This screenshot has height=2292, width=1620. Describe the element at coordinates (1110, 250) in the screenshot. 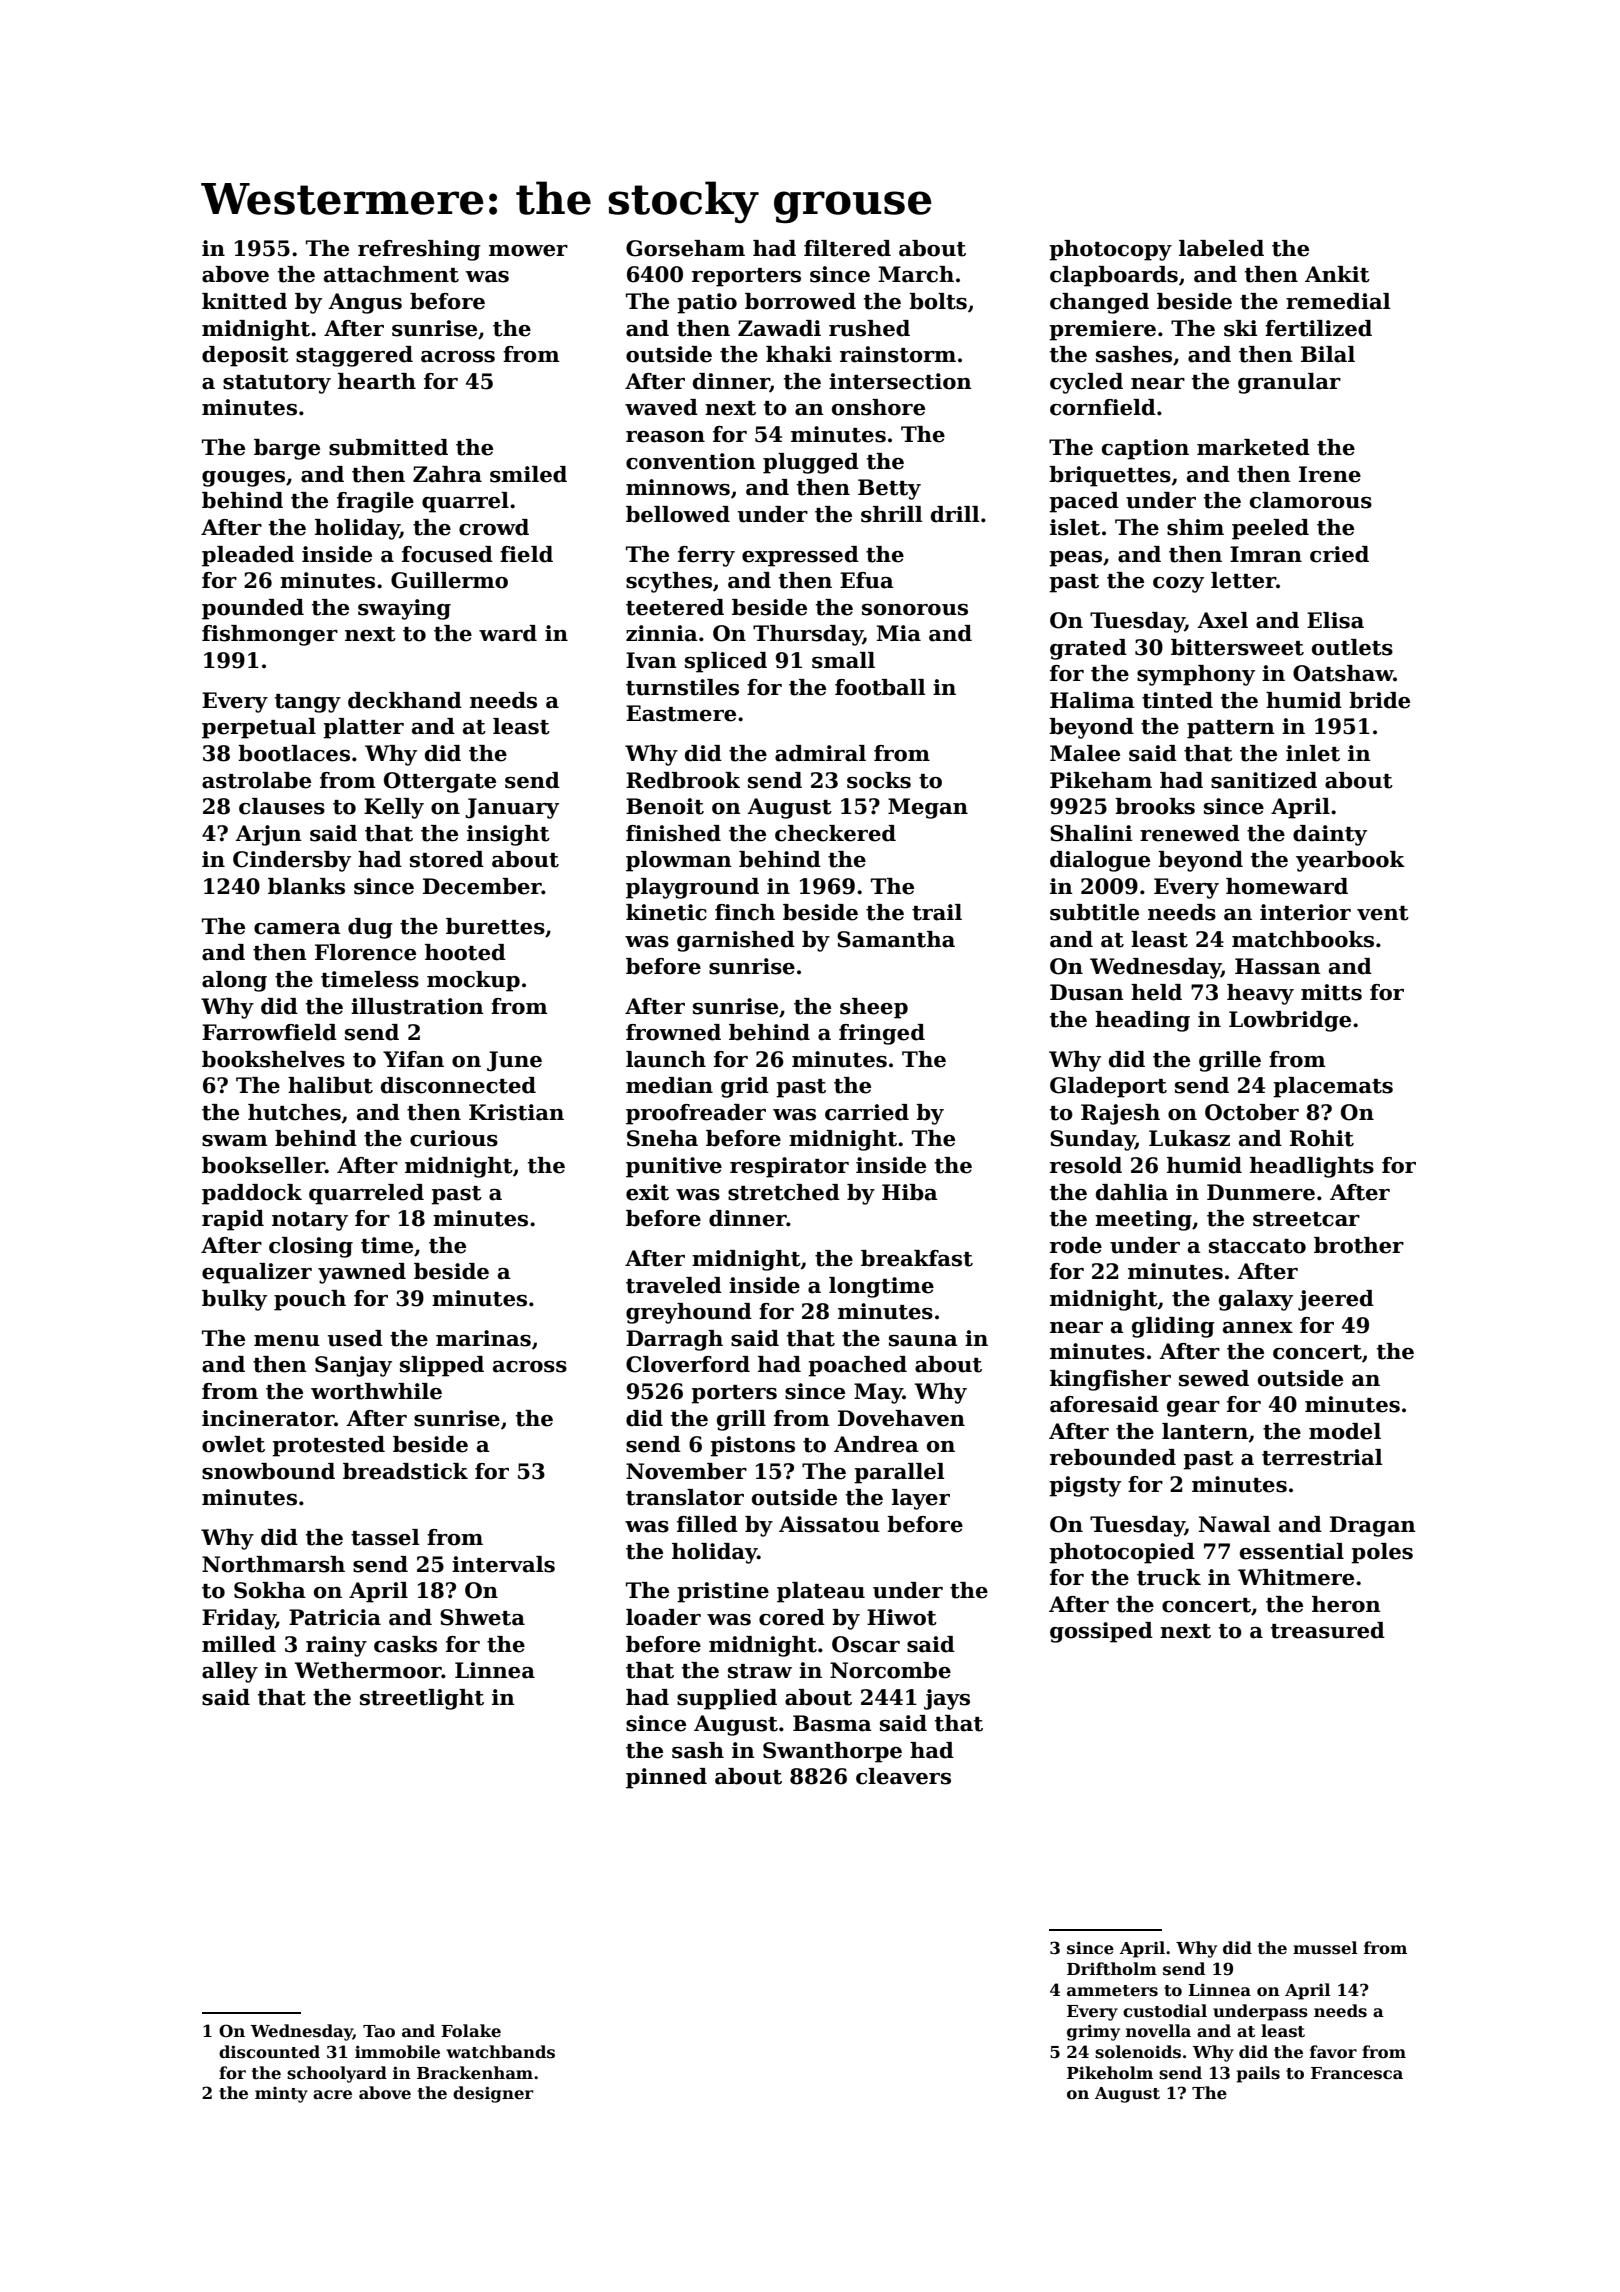

I see `photocopy` at that location.
